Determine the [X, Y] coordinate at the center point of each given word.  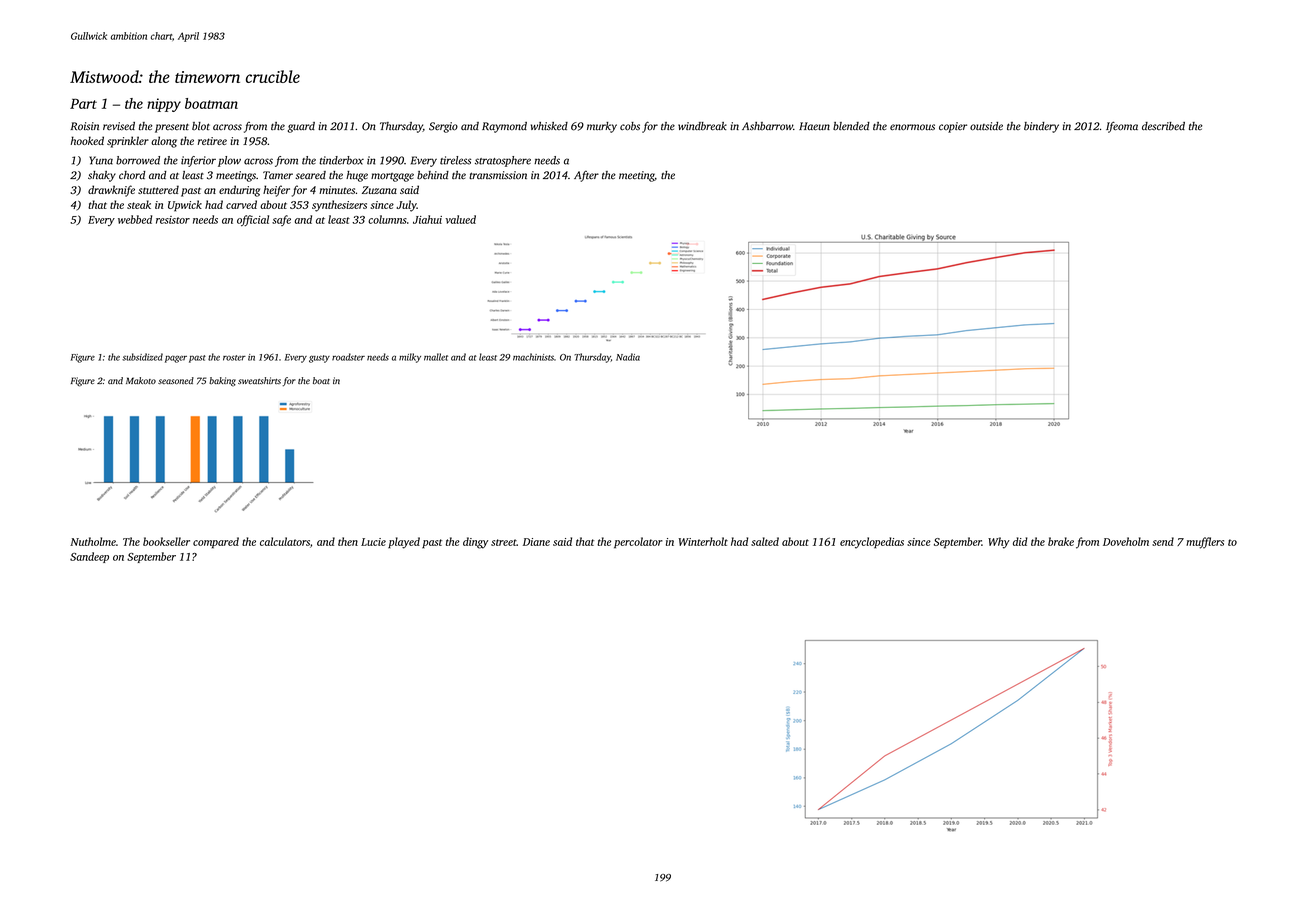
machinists [533, 357]
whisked [549, 126]
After [586, 176]
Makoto [141, 380]
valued [461, 219]
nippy [164, 105]
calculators [285, 541]
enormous [912, 127]
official [253, 220]
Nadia [628, 357]
